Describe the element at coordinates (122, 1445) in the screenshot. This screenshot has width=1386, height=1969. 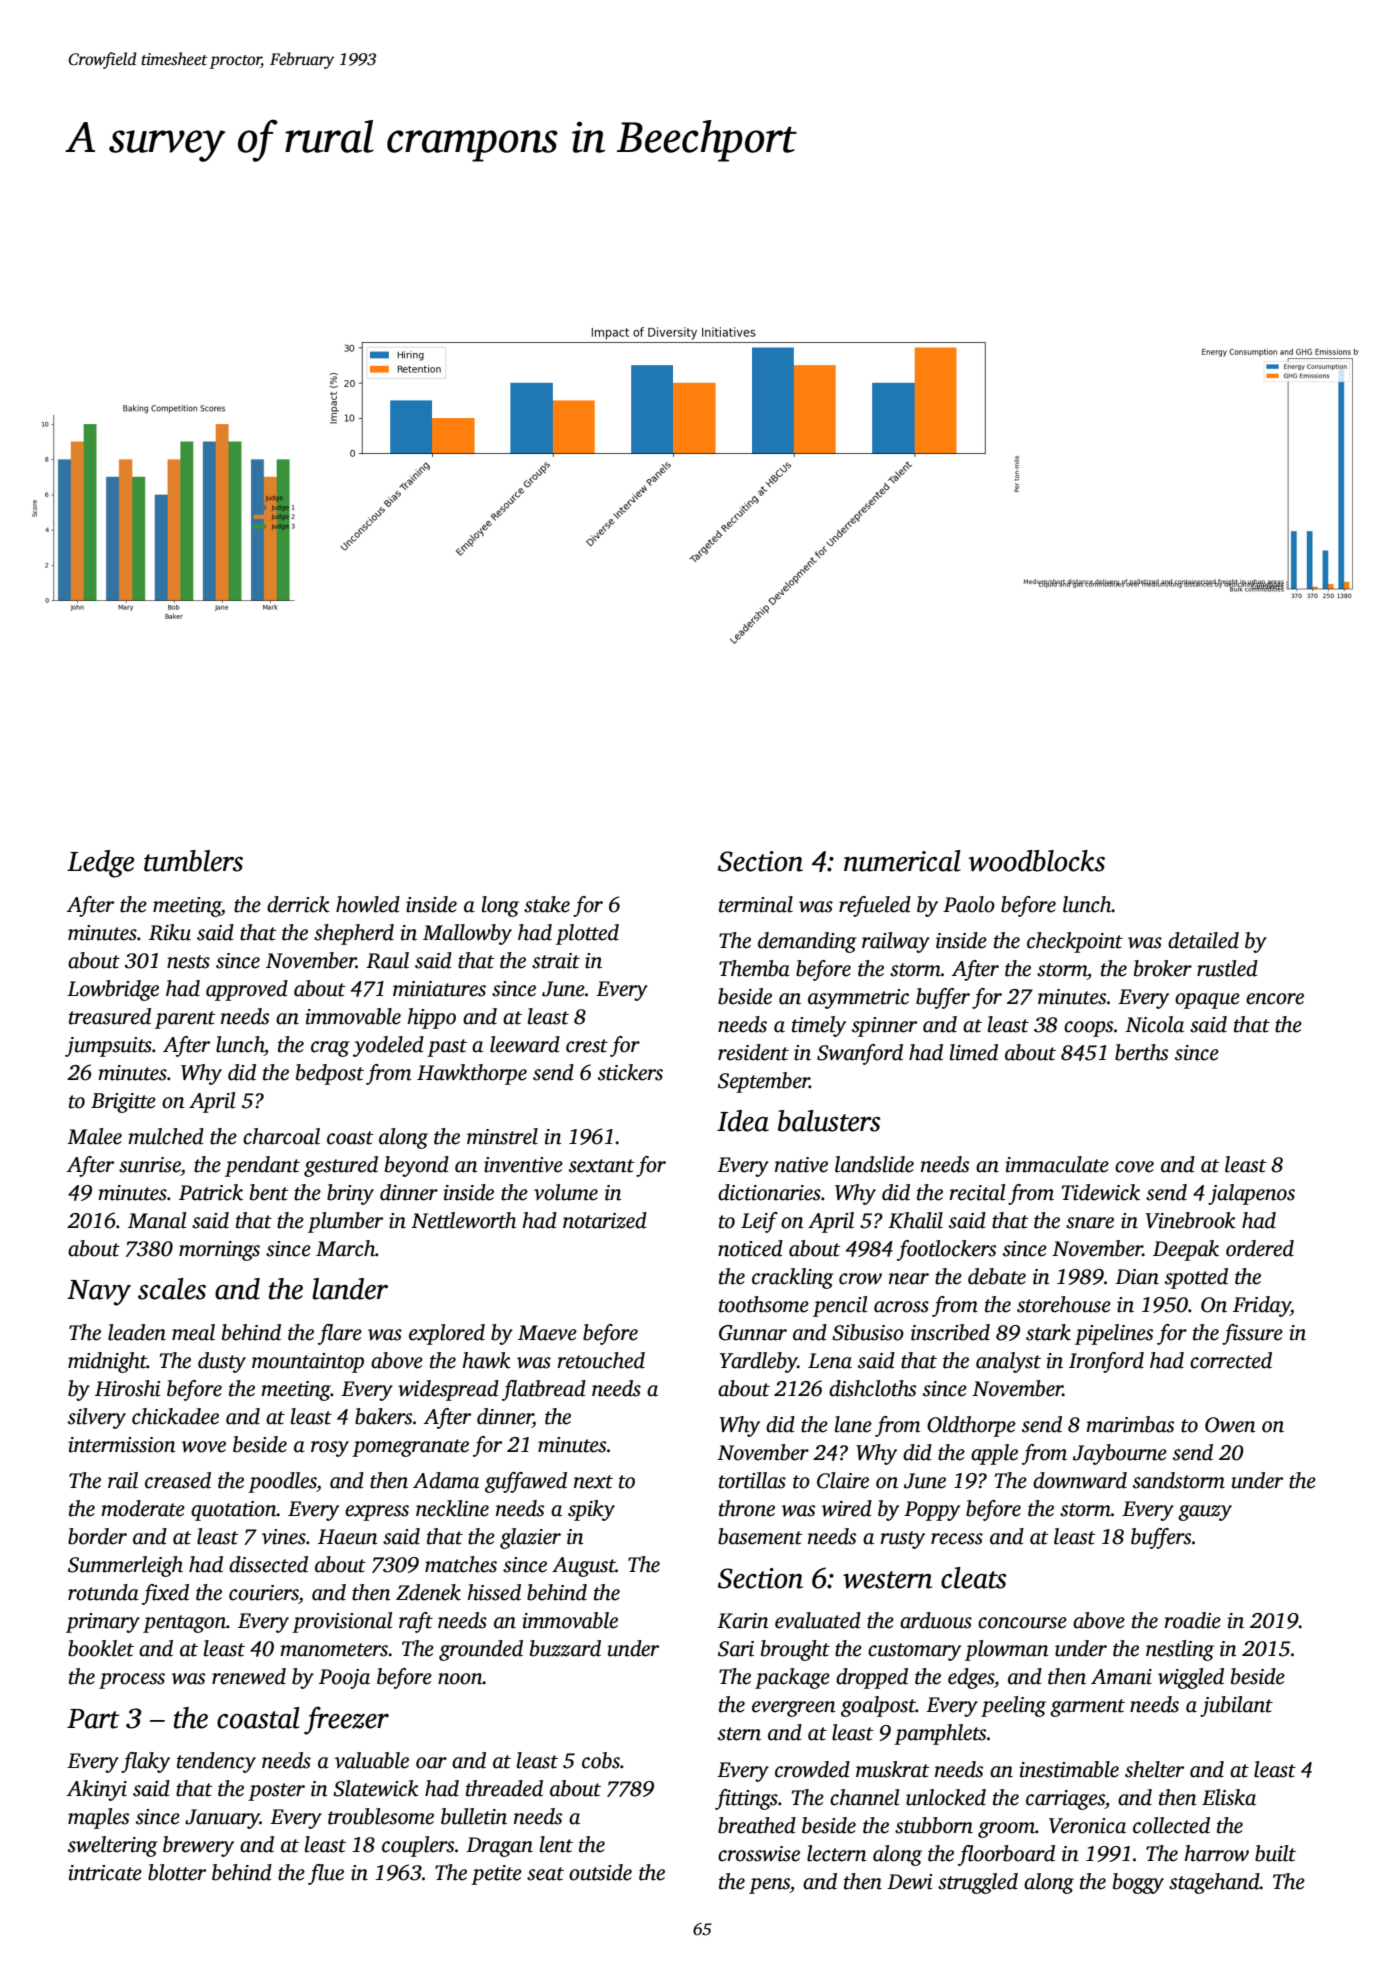
I see `intermission` at that location.
